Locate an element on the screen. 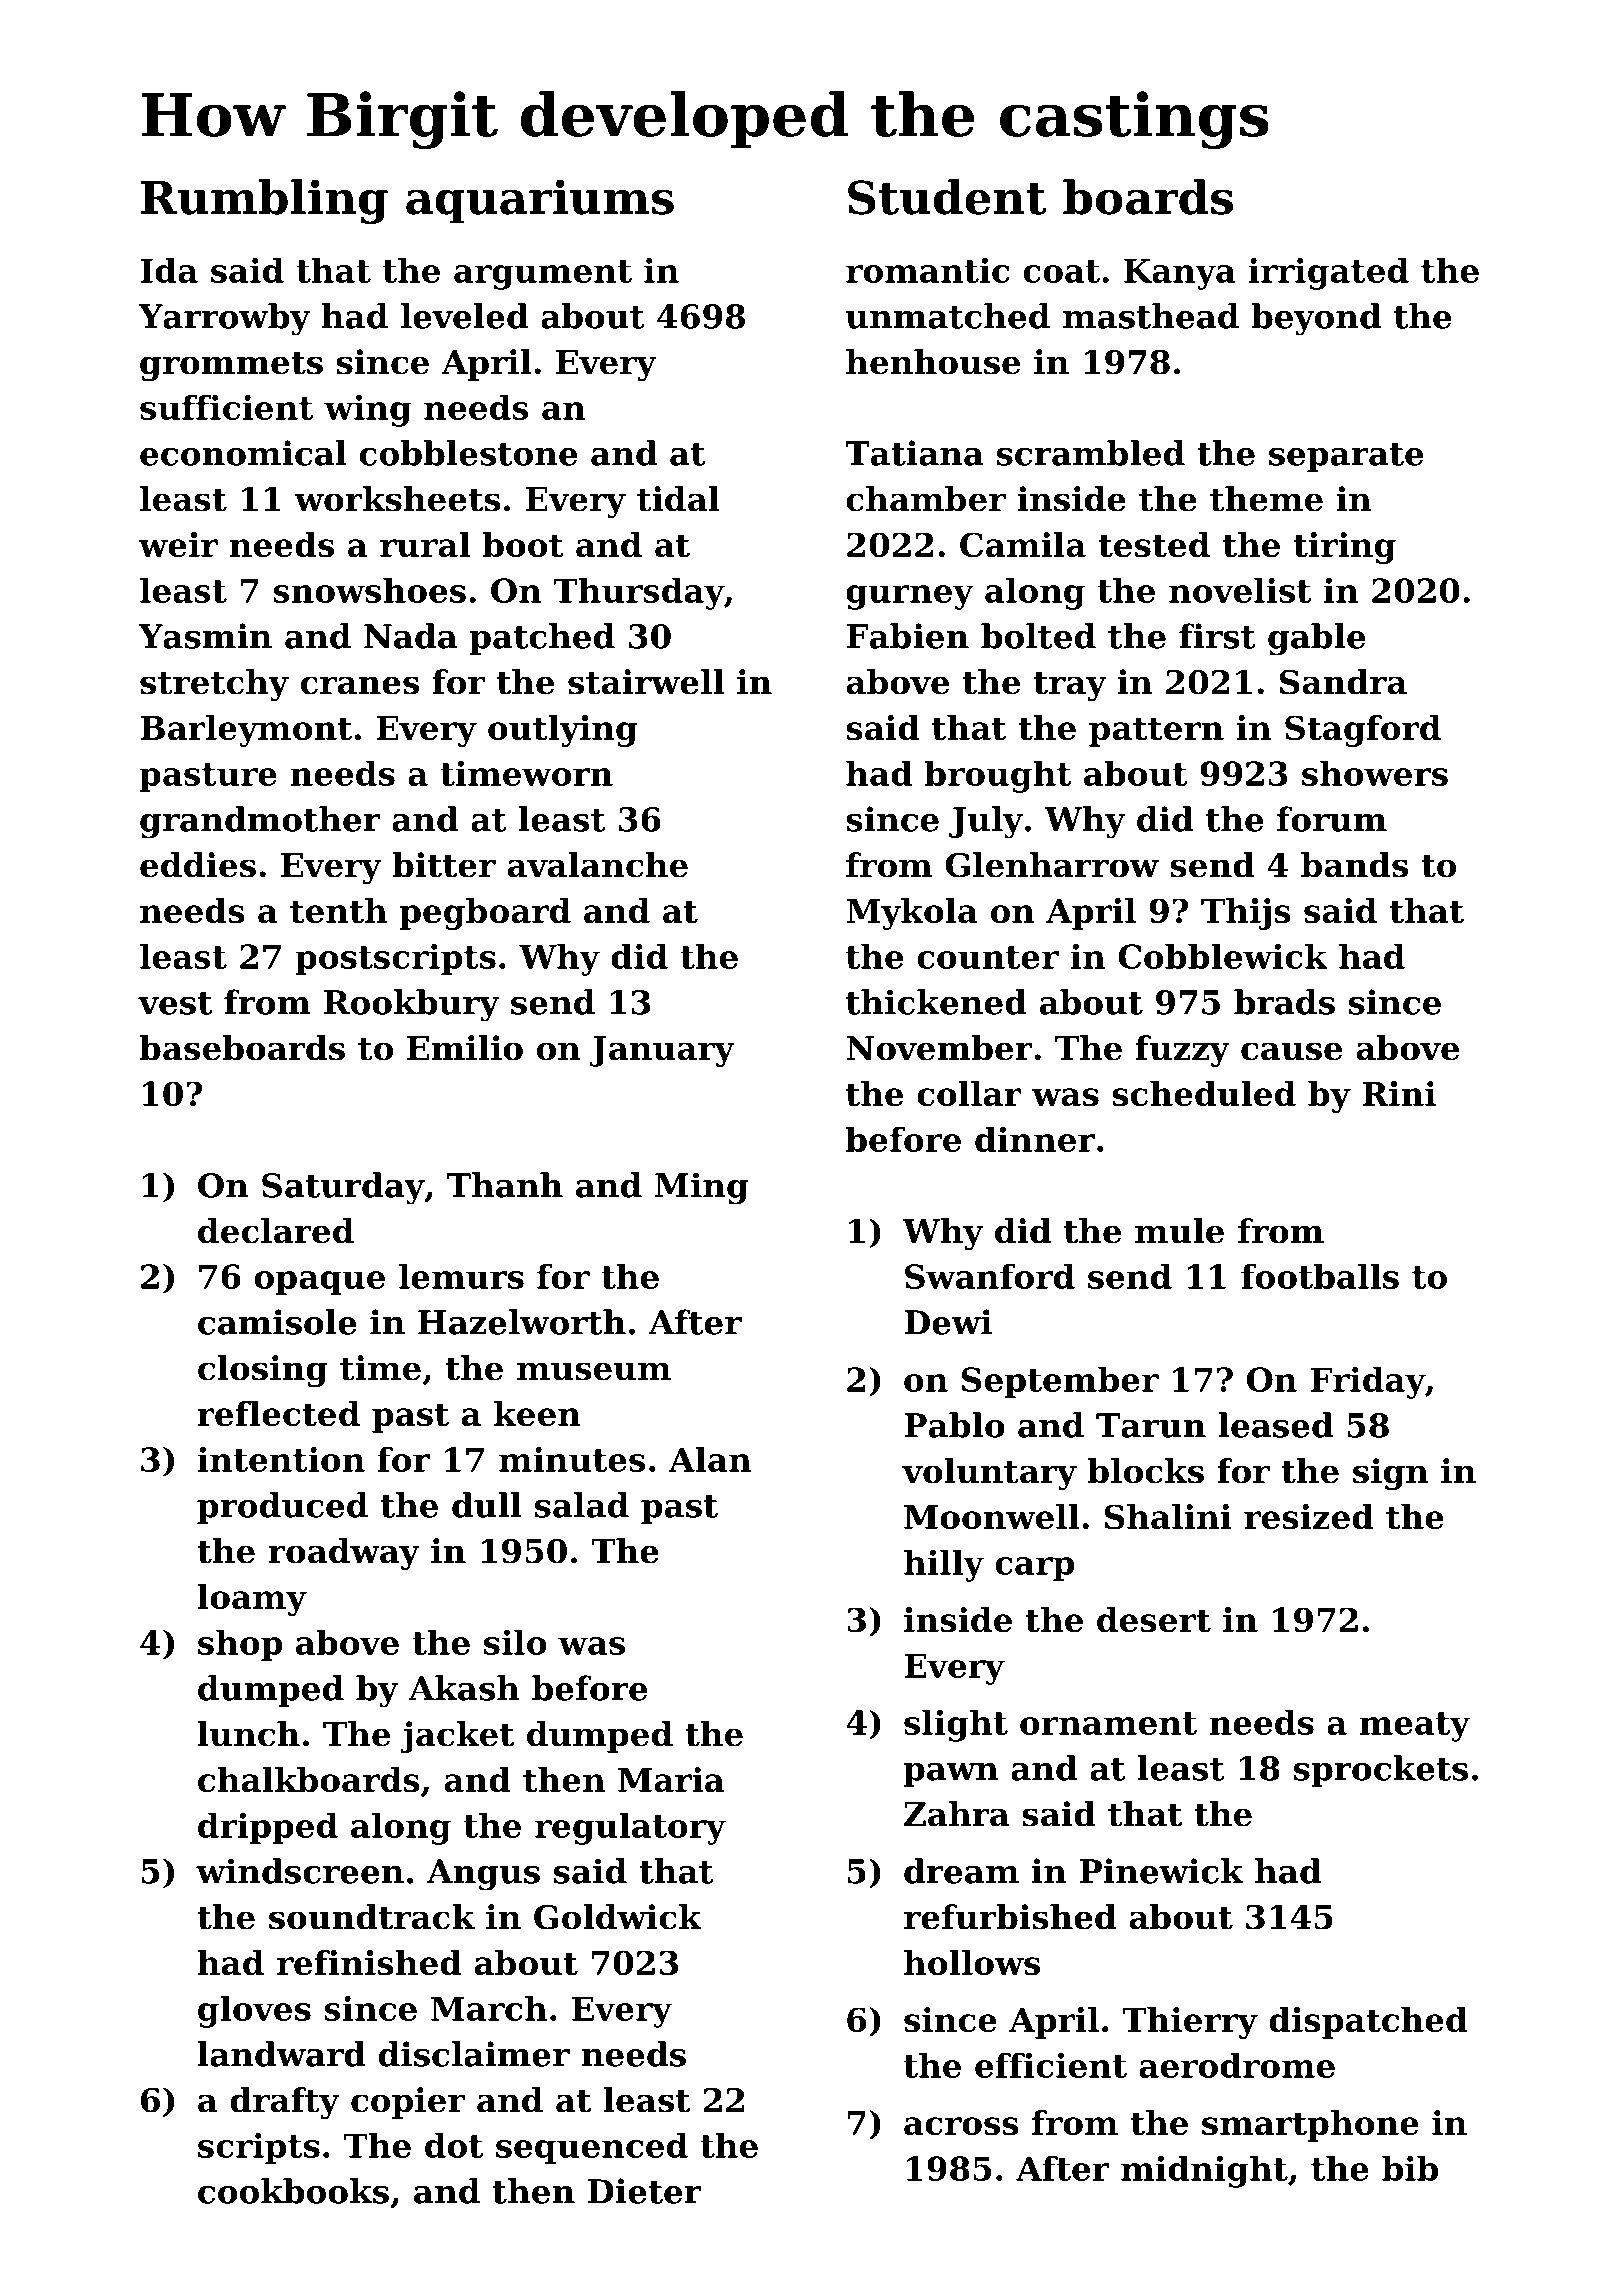  collar is located at coordinates (969, 1093).
